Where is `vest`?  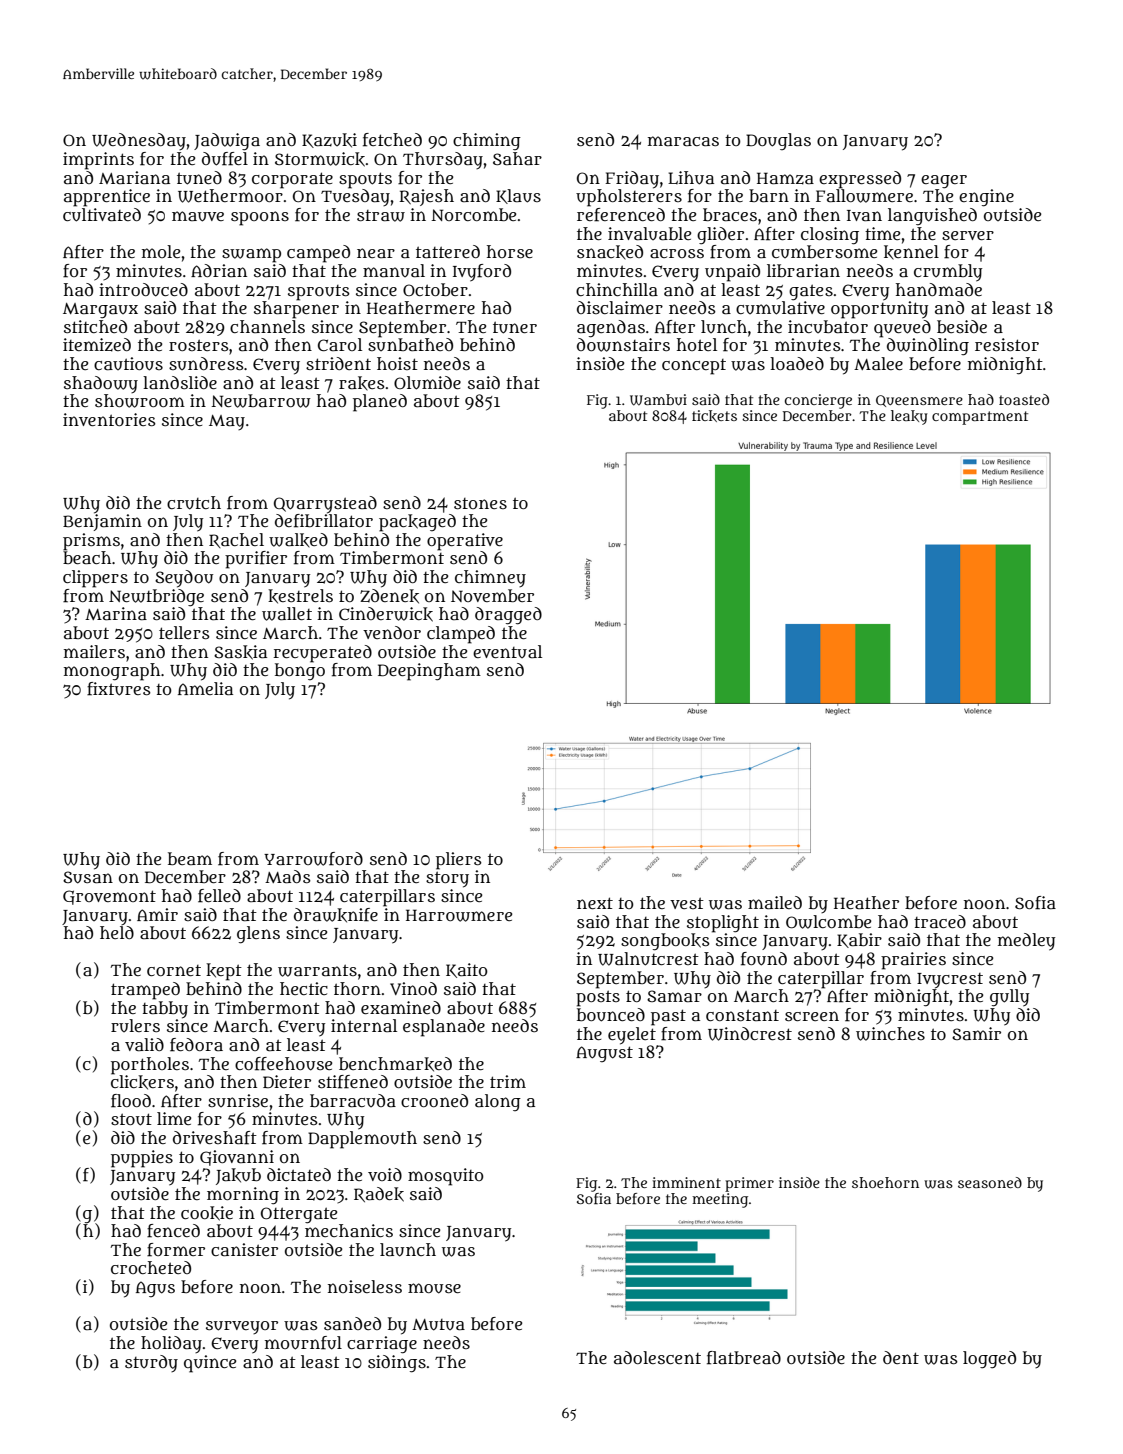
vest is located at coordinates (687, 903).
